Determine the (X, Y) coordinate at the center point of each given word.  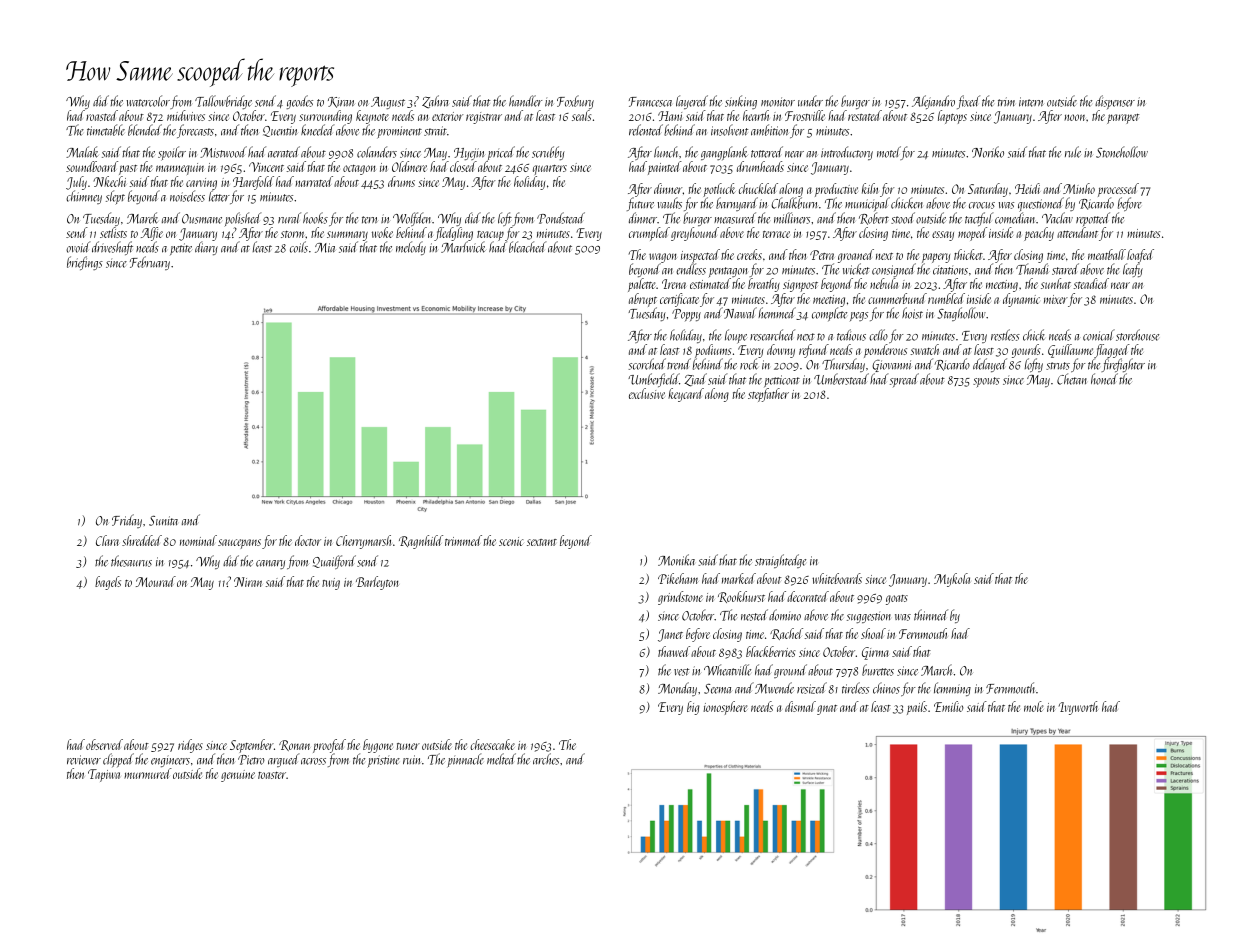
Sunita (163, 521)
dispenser (1115, 102)
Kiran (341, 102)
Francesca (650, 102)
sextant (542, 542)
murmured (148, 773)
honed (1104, 379)
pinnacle (465, 760)
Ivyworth (1078, 708)
